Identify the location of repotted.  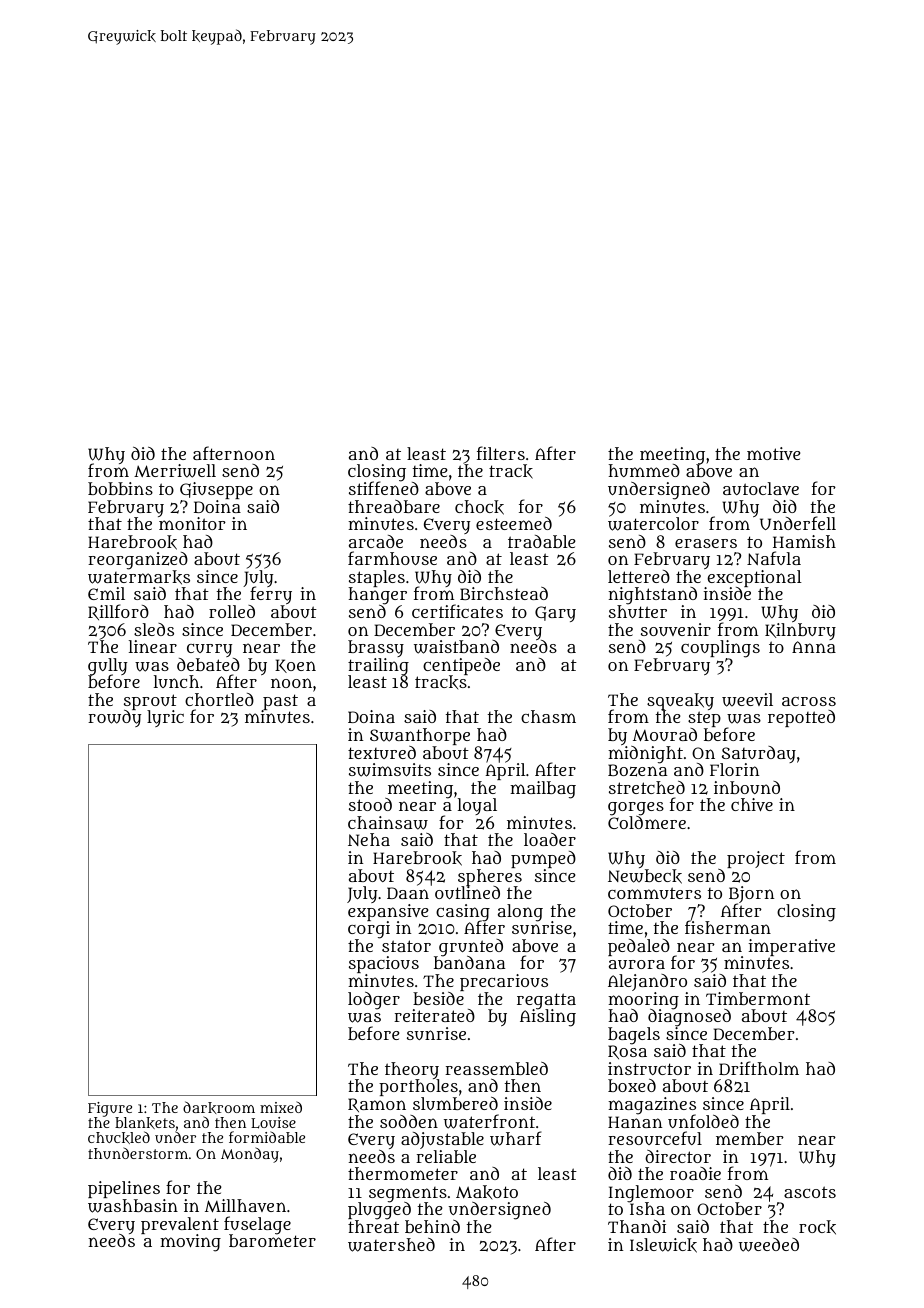
(801, 718).
